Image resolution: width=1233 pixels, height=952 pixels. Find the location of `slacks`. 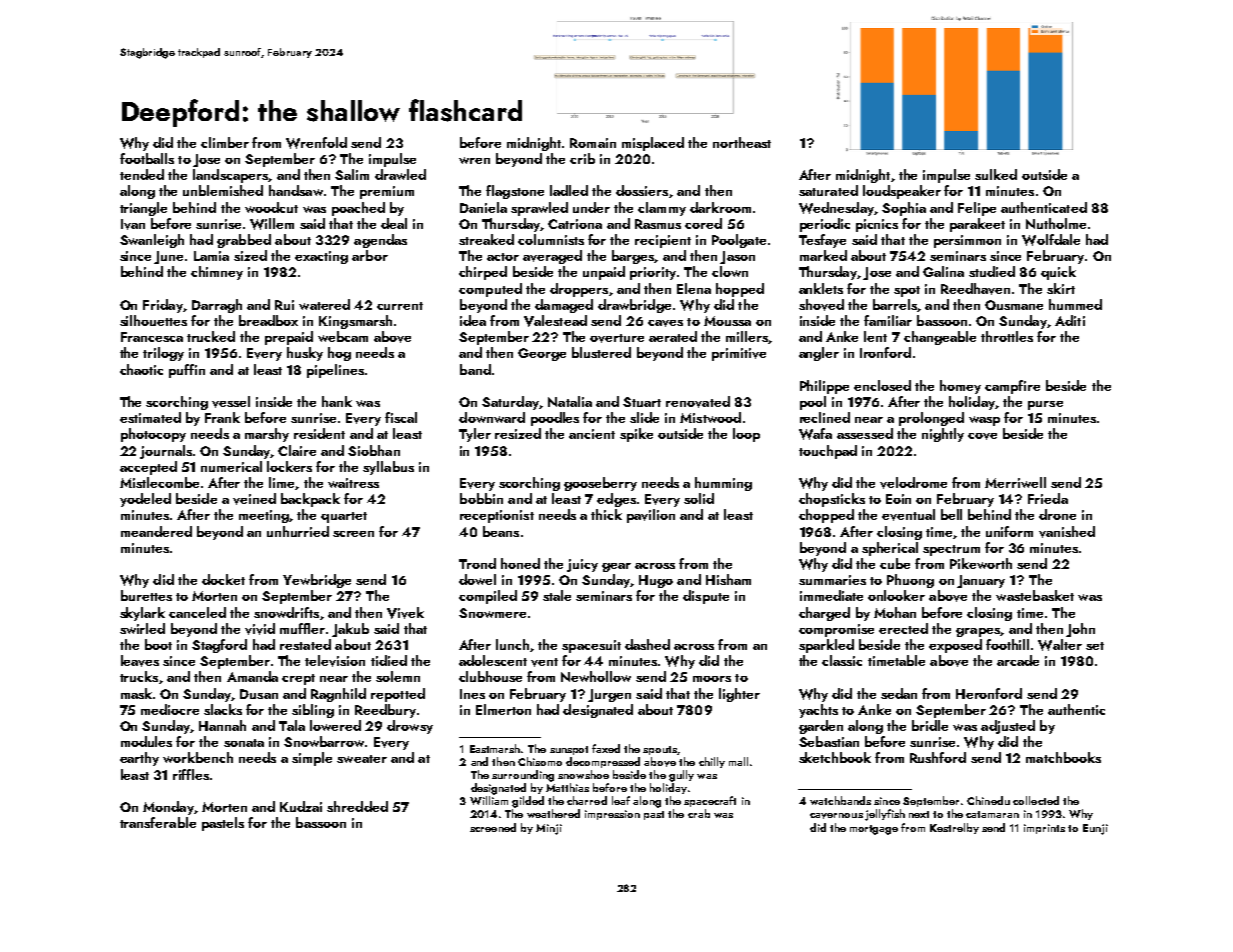

slacks is located at coordinates (223, 709).
